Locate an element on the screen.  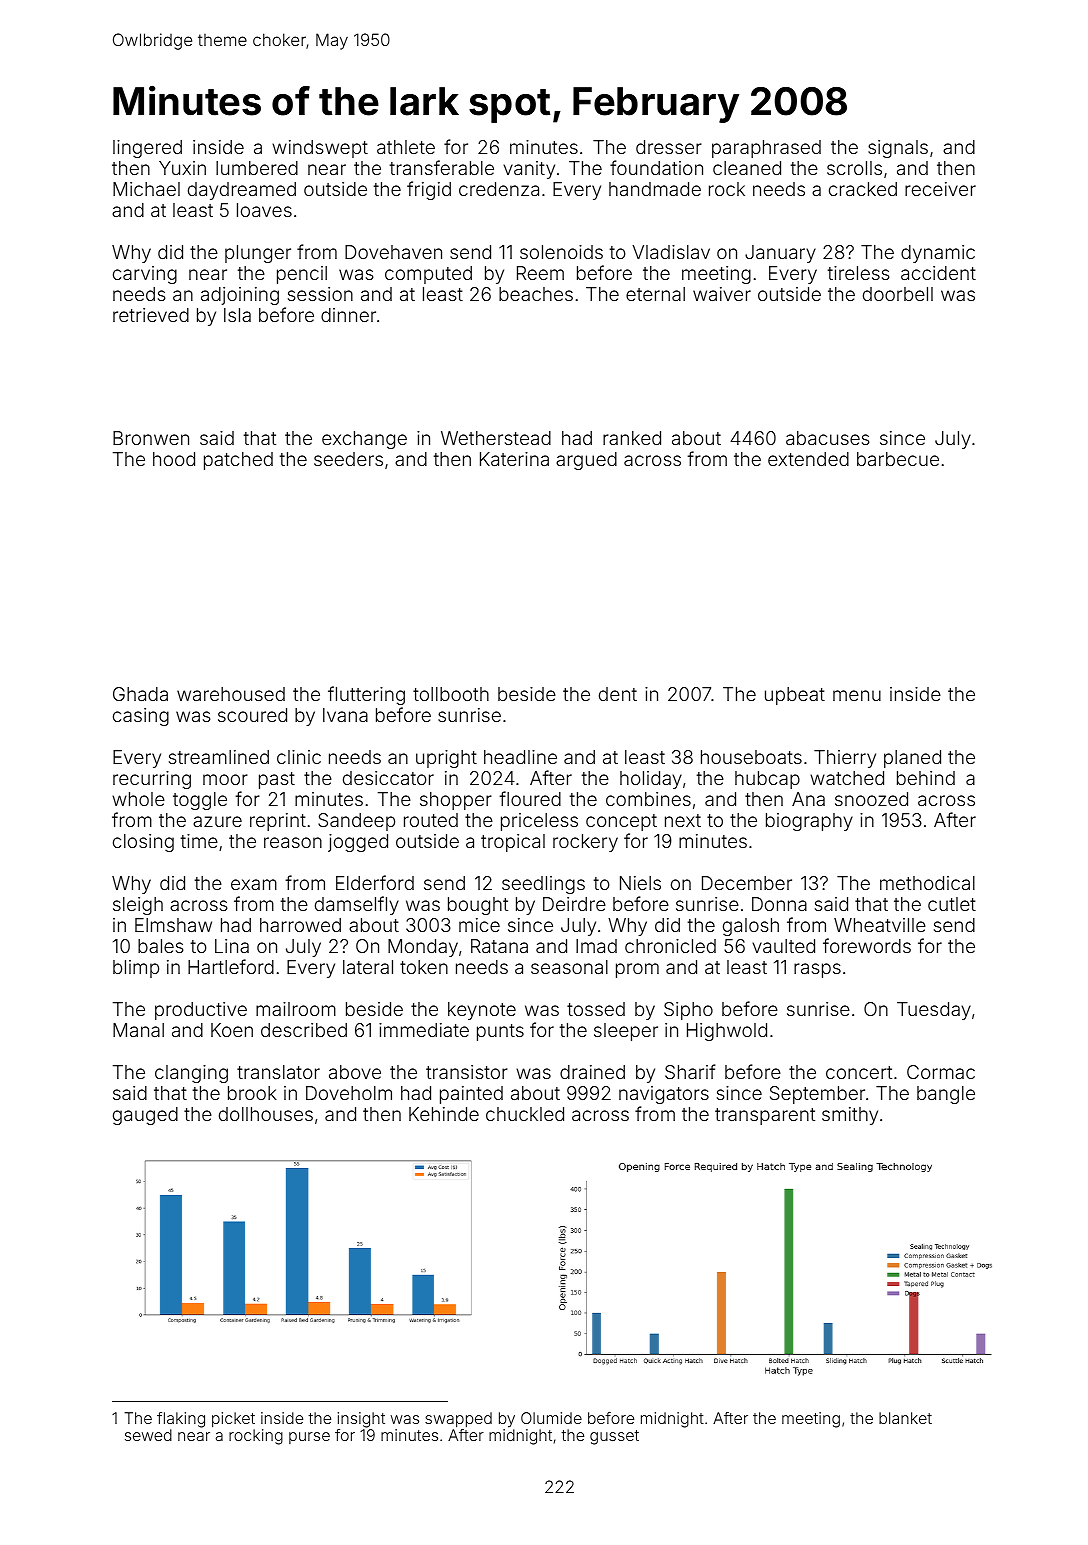
above is located at coordinates (355, 1072).
